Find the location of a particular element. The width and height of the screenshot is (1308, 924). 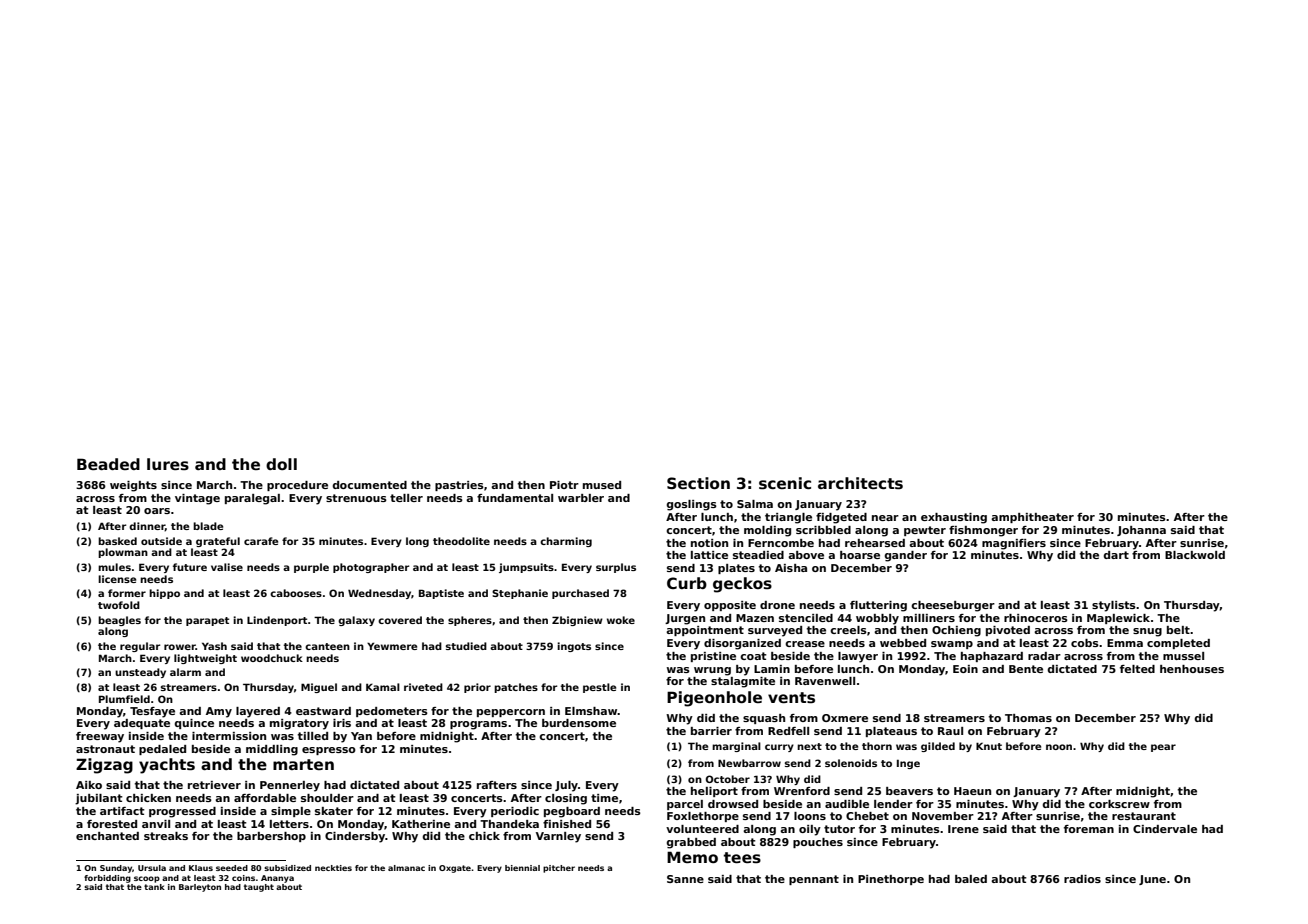

Zbigniew is located at coordinates (577, 621).
